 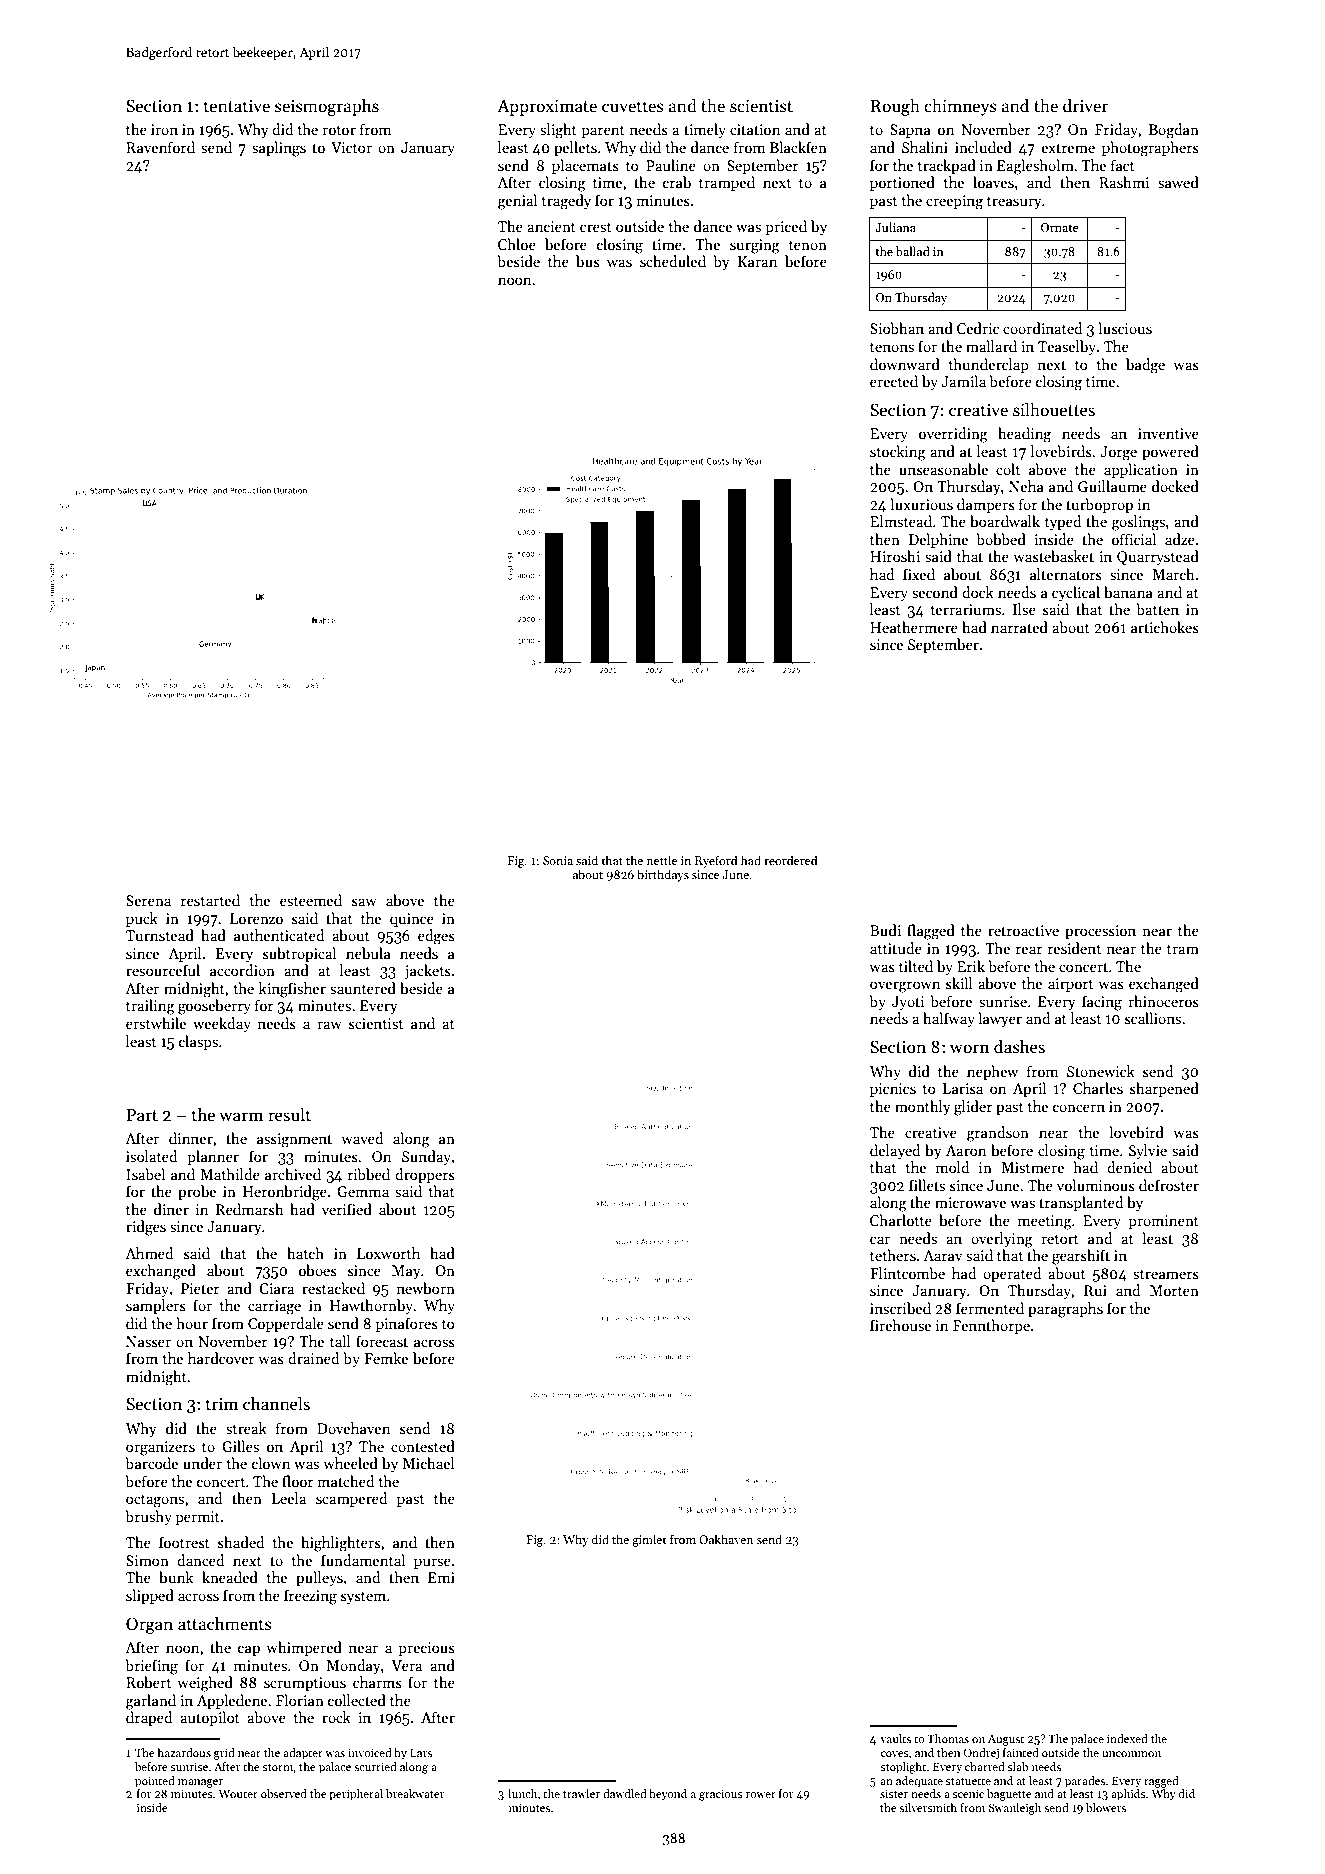 I want to click on esteemed, so click(x=311, y=900).
